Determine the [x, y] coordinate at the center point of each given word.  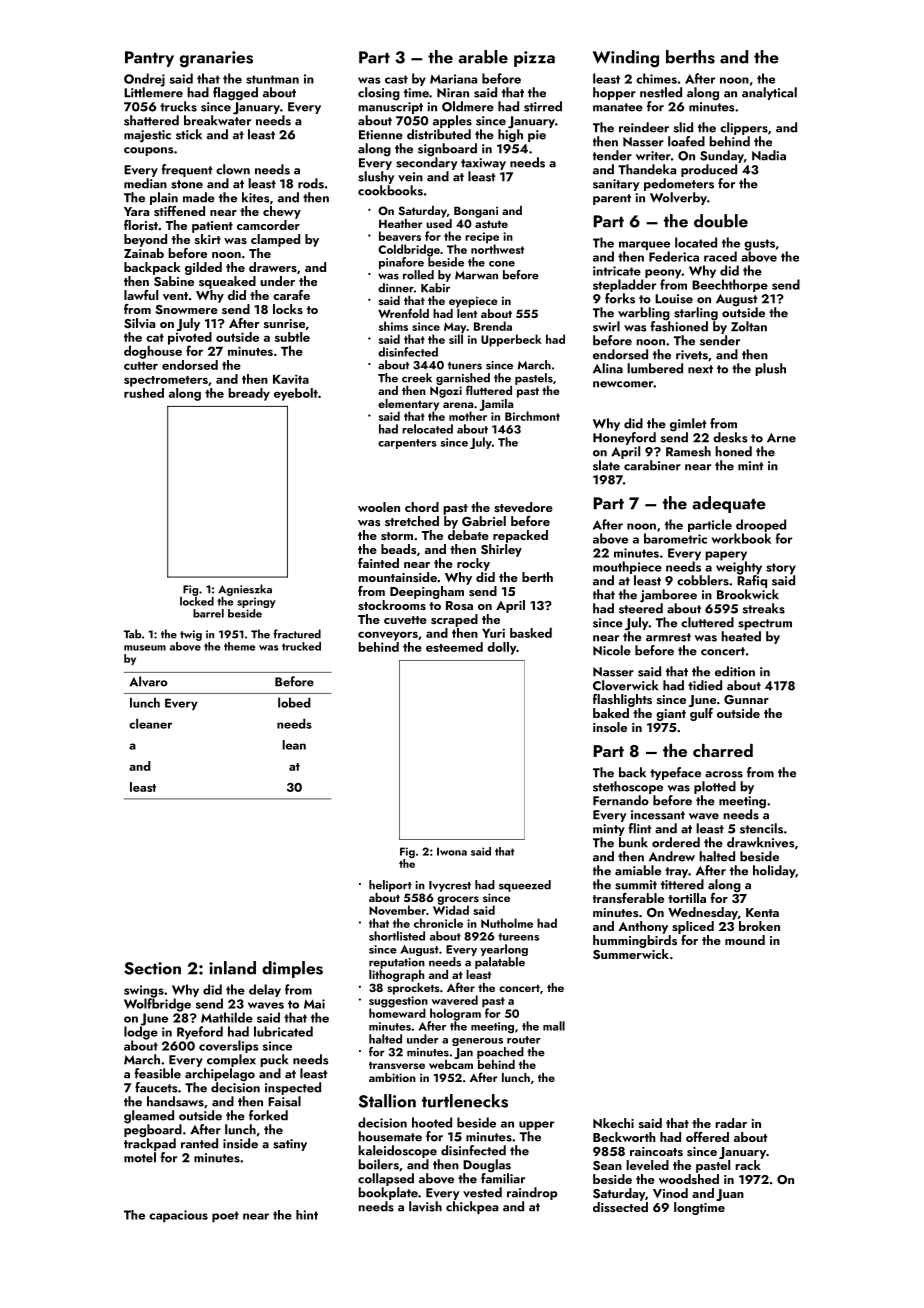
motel [140, 1157]
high [510, 136]
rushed [144, 393]
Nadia [769, 155]
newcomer [623, 384]
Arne [781, 438]
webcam [451, 1064]
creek [417, 378]
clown [233, 169]
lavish [425, 1206]
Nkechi [613, 1123]
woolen [379, 507]
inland [232, 968]
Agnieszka [245, 590]
